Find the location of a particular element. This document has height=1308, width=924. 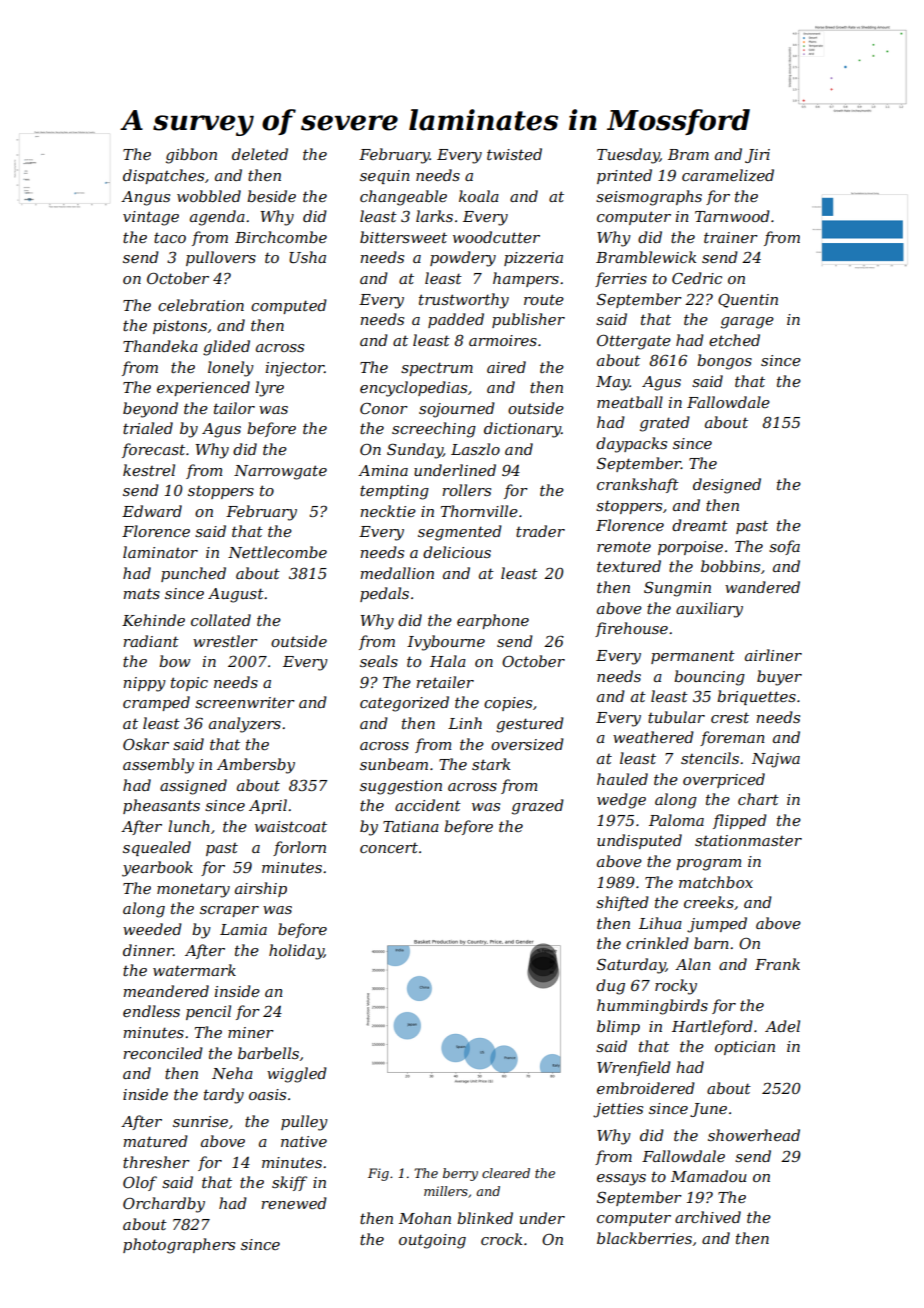

cleared is located at coordinates (506, 1173).
